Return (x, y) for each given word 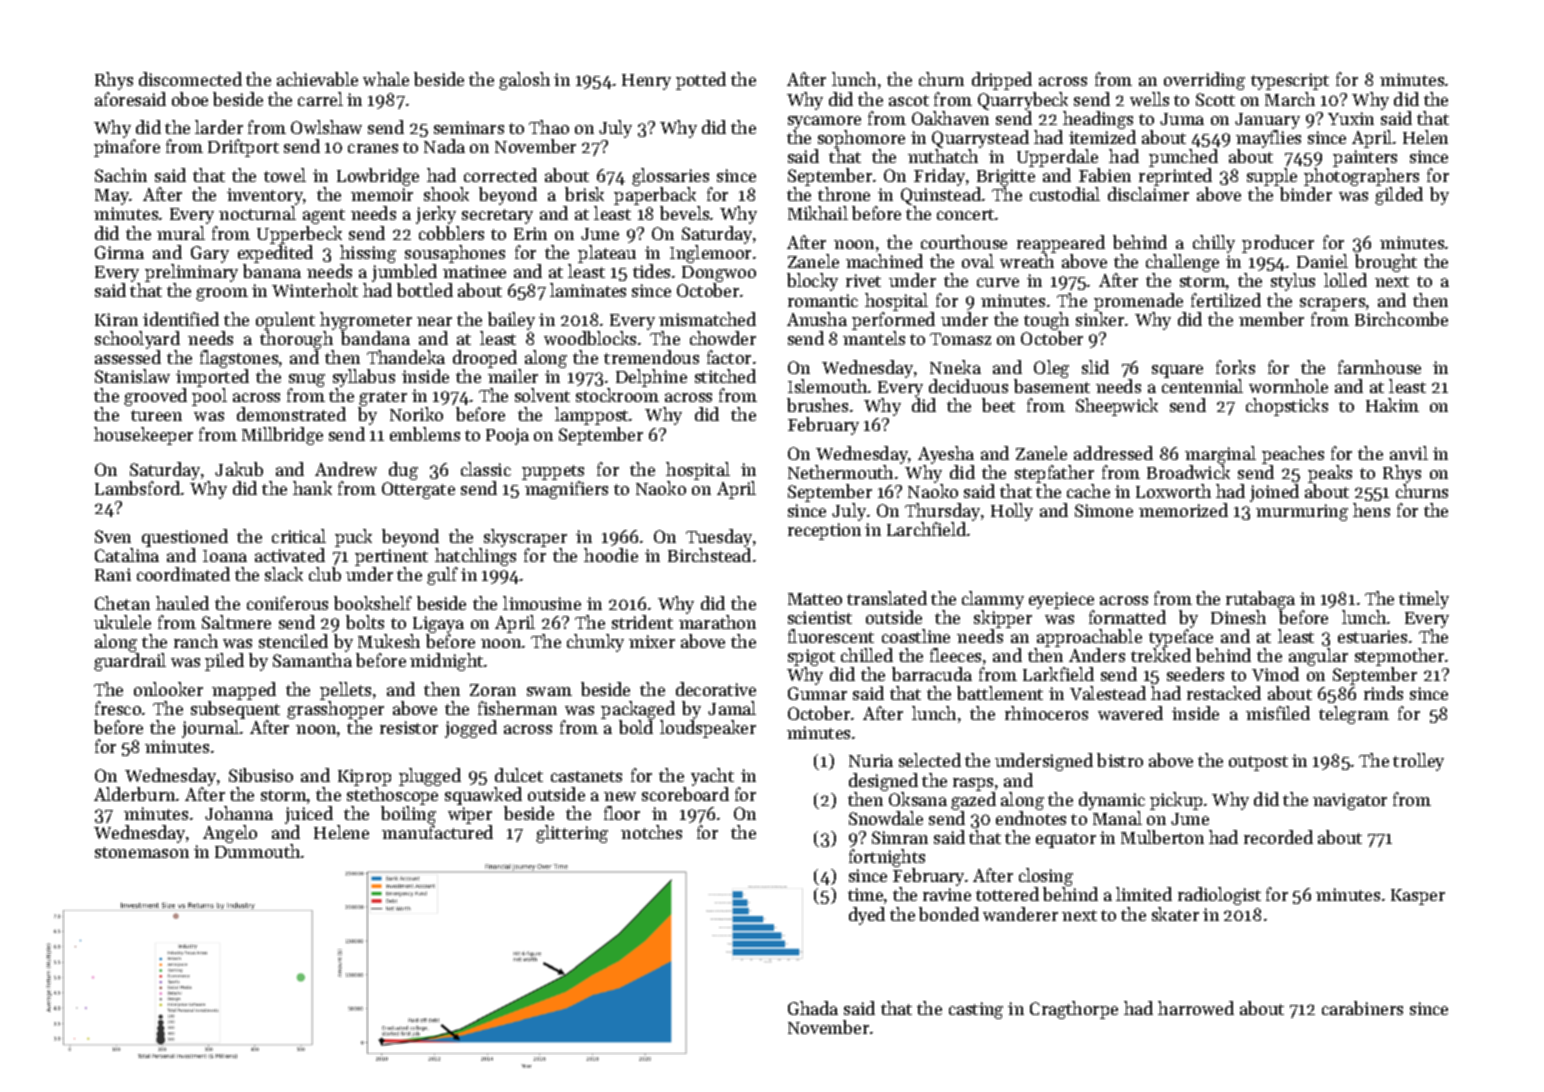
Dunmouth (257, 851)
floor (622, 813)
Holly (1012, 512)
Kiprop (364, 777)
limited (1144, 894)
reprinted (1175, 177)
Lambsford (137, 488)
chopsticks (1287, 407)
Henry (646, 82)
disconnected (190, 79)
